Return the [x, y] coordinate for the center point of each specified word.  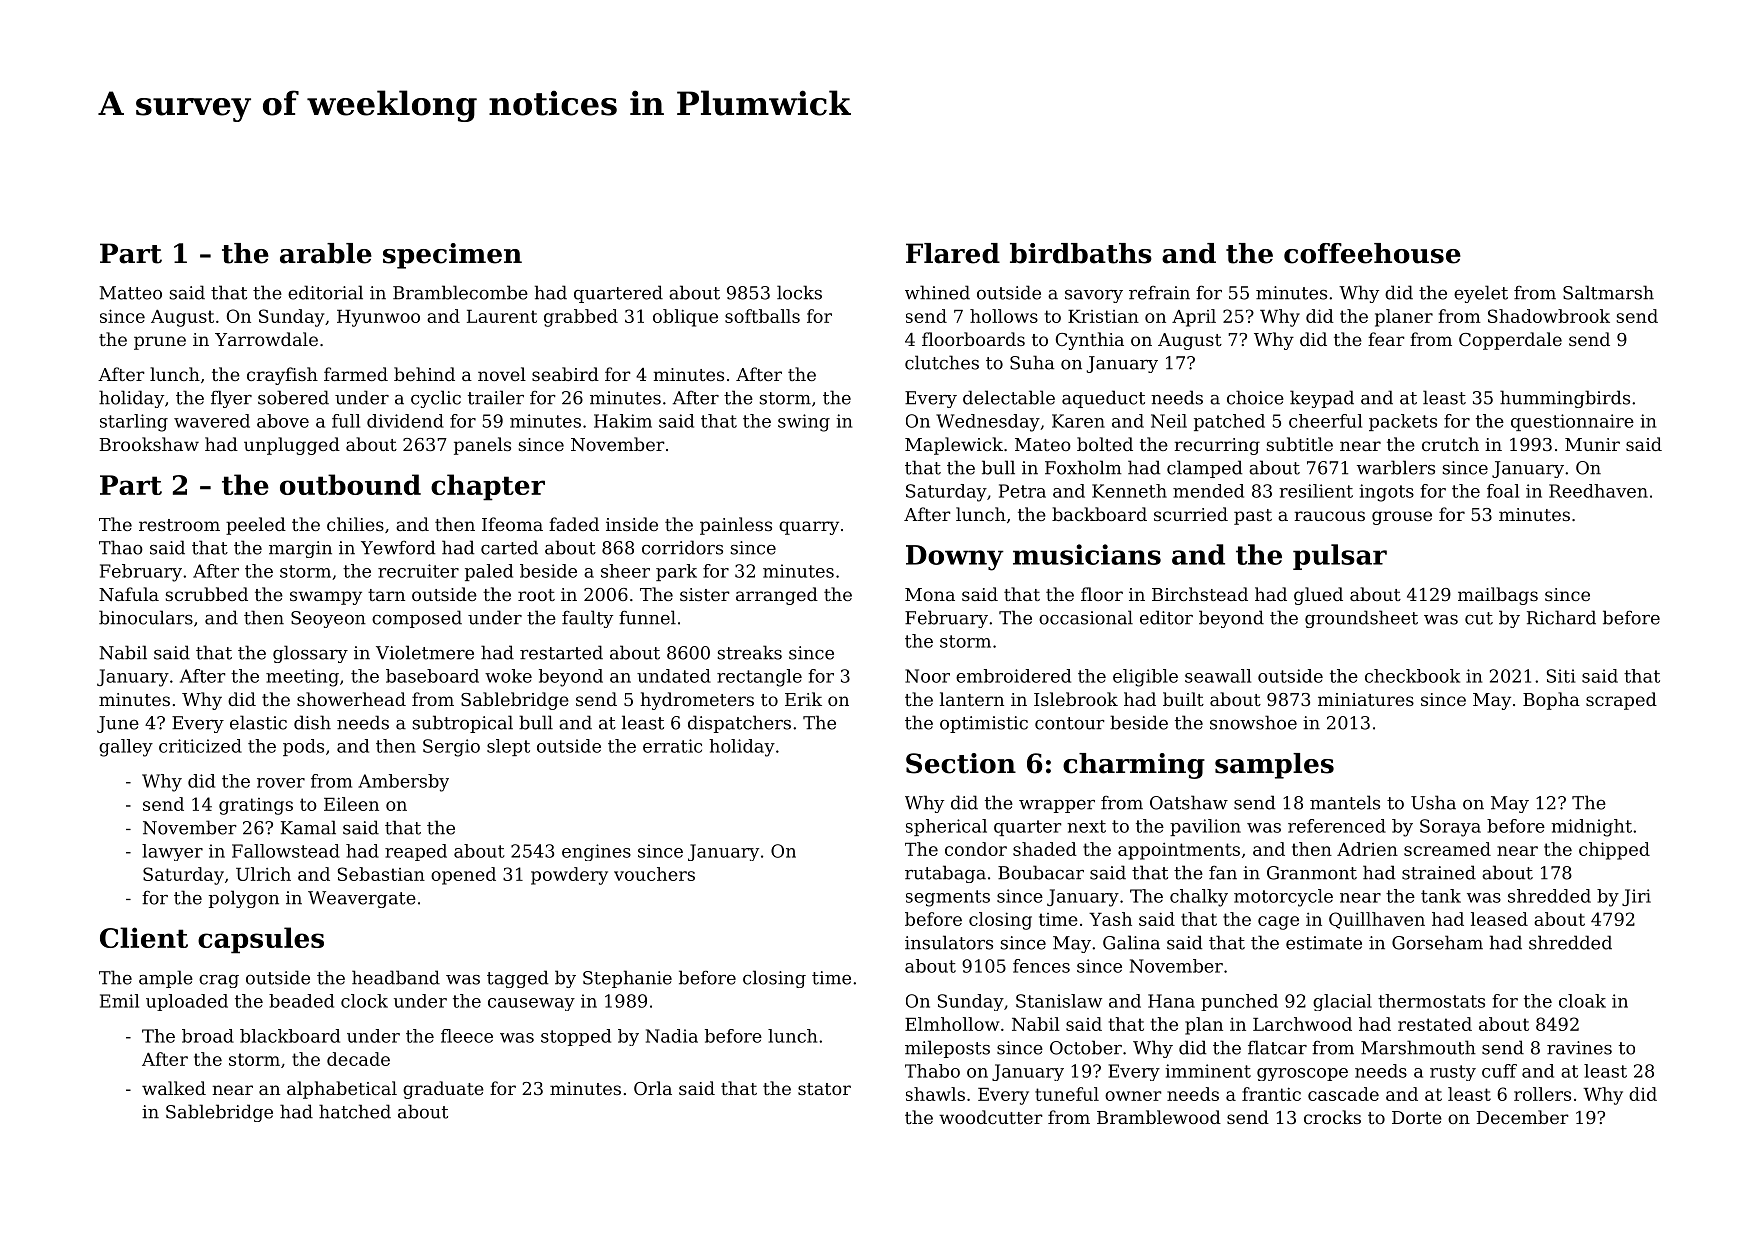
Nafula [129, 594]
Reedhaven [1598, 491]
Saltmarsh [1608, 292]
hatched [355, 1111]
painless [736, 526]
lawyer [172, 852]
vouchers [654, 874]
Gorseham [1437, 942]
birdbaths [1081, 253]
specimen [452, 256]
